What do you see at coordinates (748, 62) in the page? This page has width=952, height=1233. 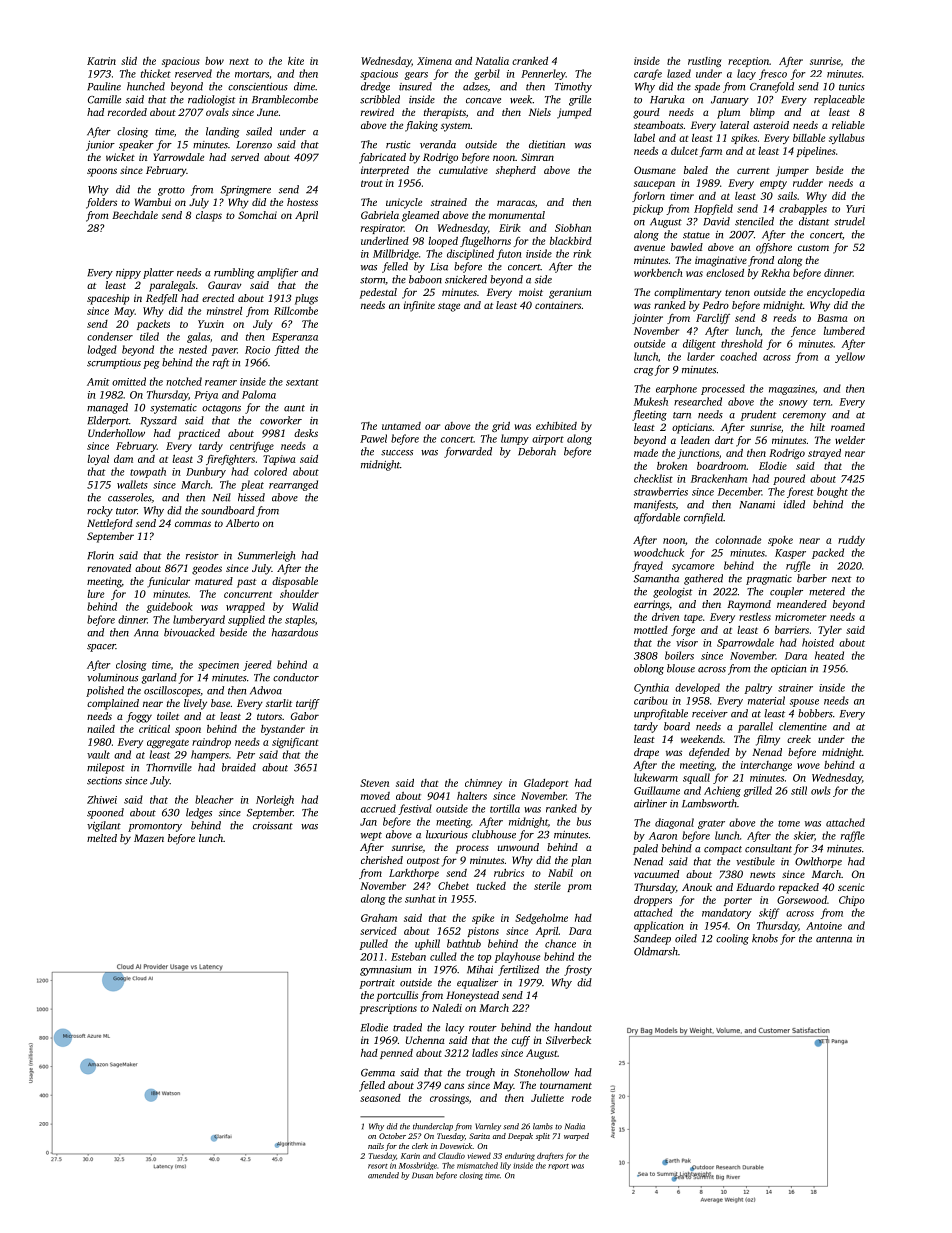 I see `reception` at bounding box center [748, 62].
